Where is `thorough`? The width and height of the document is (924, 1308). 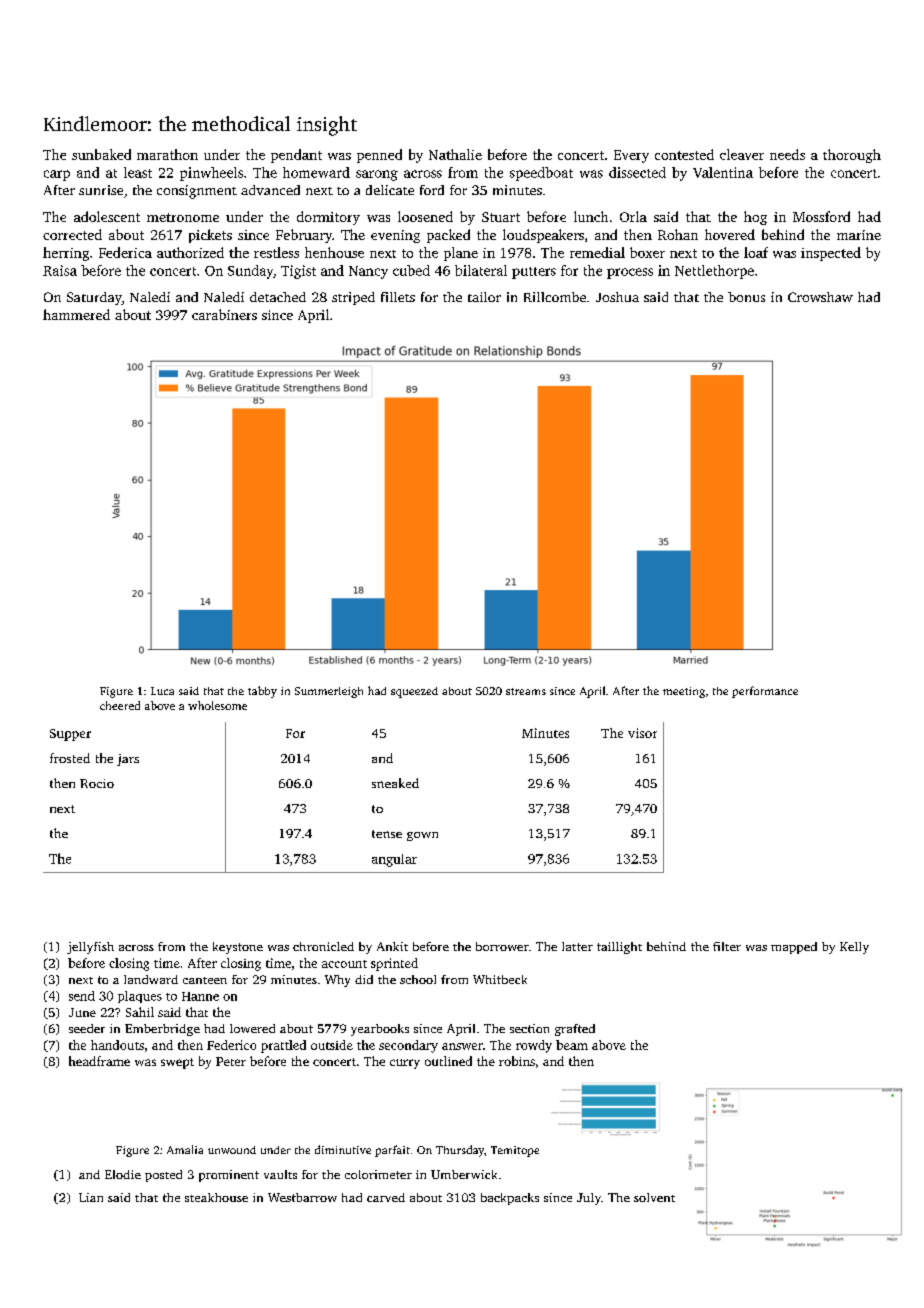 thorough is located at coordinates (852, 156).
